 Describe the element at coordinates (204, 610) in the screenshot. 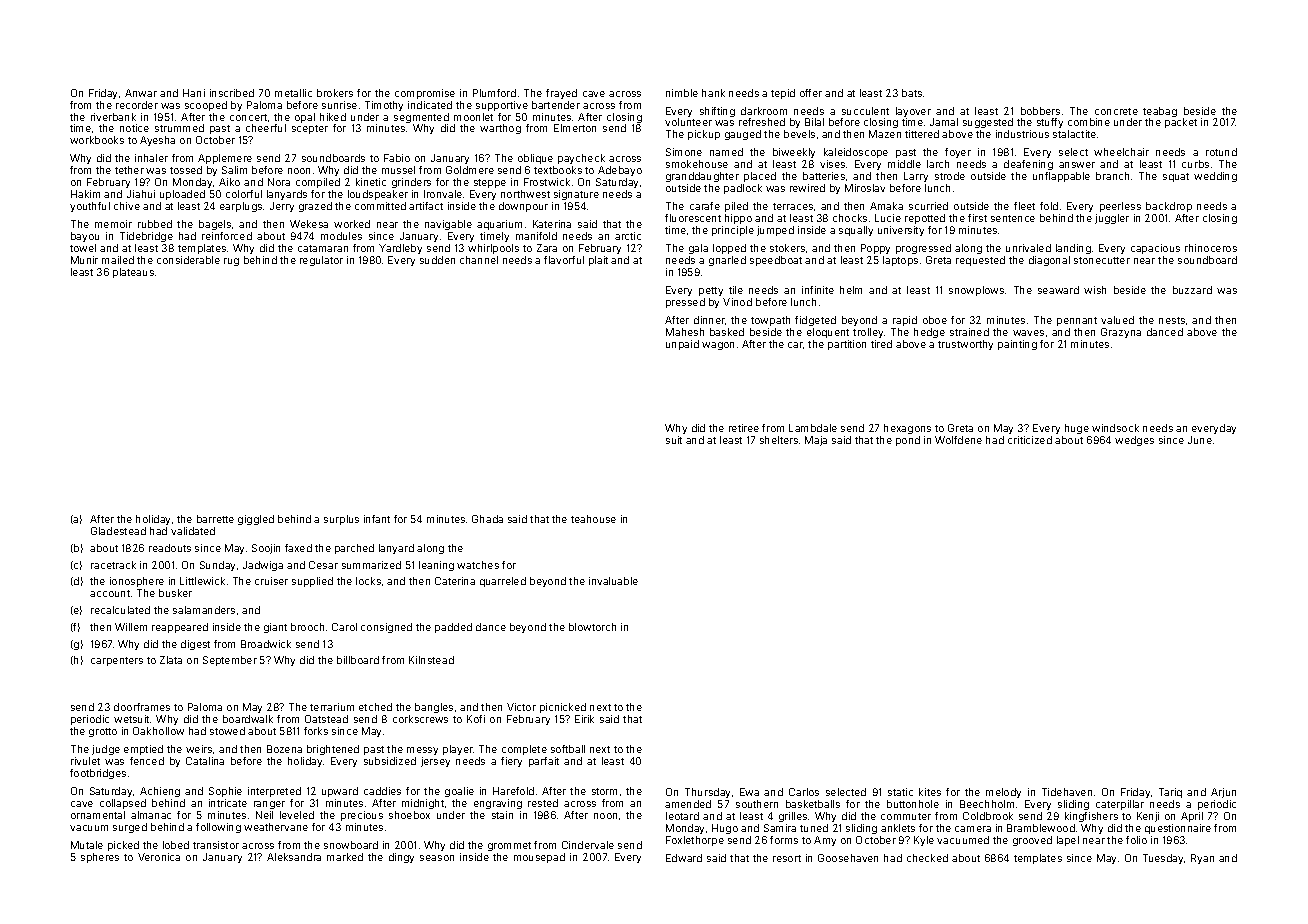

I see `salamanders` at that location.
